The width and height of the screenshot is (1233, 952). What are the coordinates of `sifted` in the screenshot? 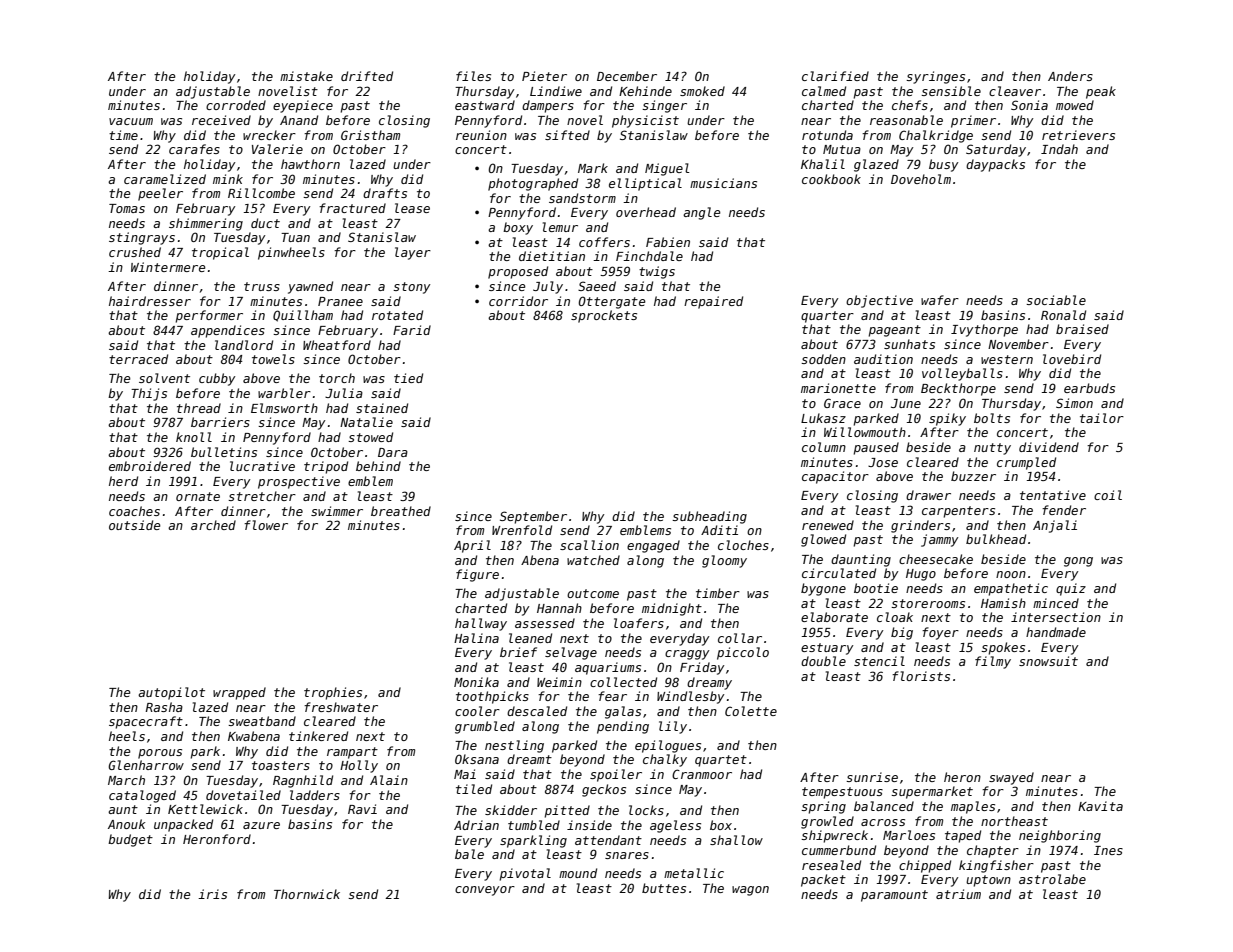 It's located at (567, 135).
